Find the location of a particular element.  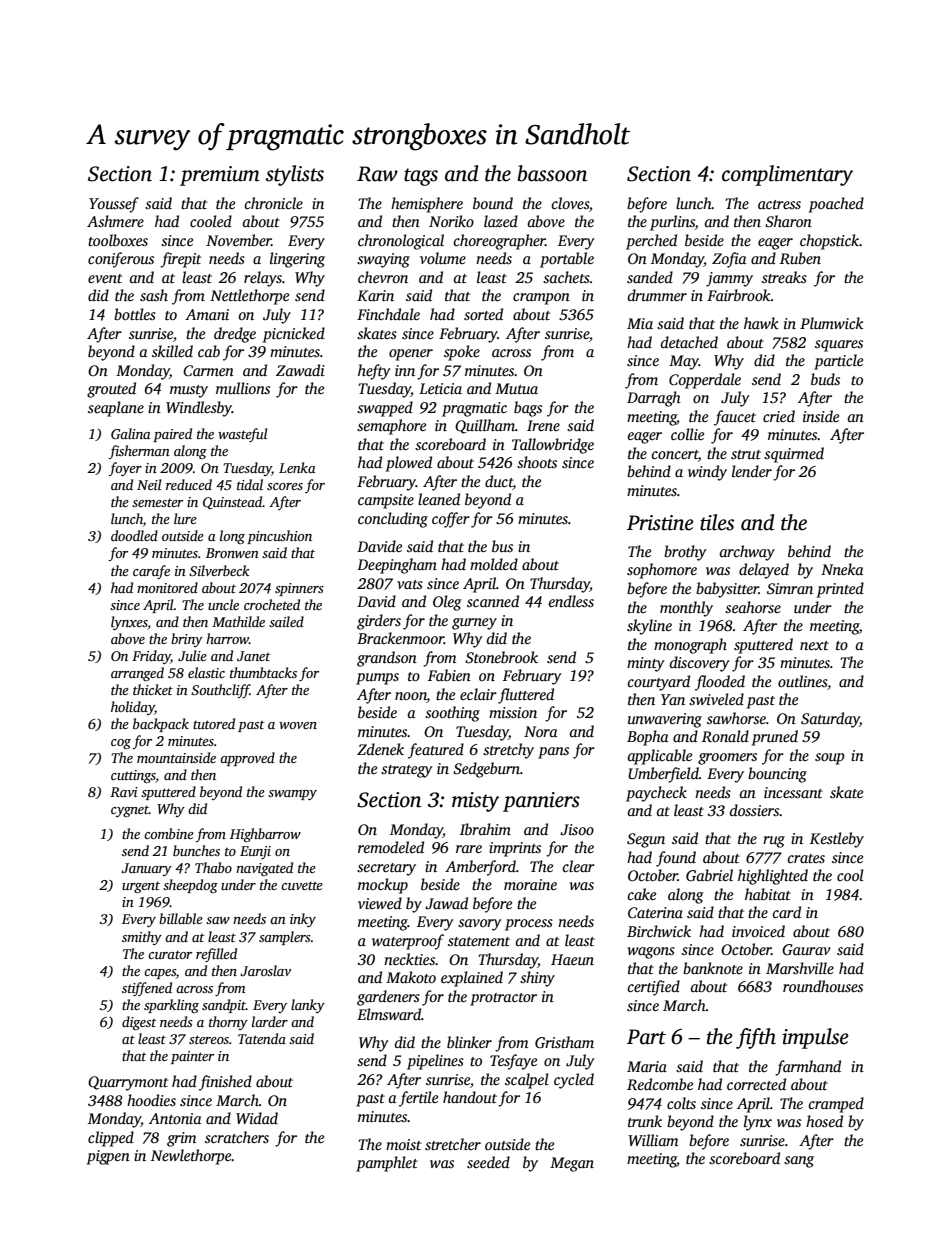

Mutua is located at coordinates (516, 388).
